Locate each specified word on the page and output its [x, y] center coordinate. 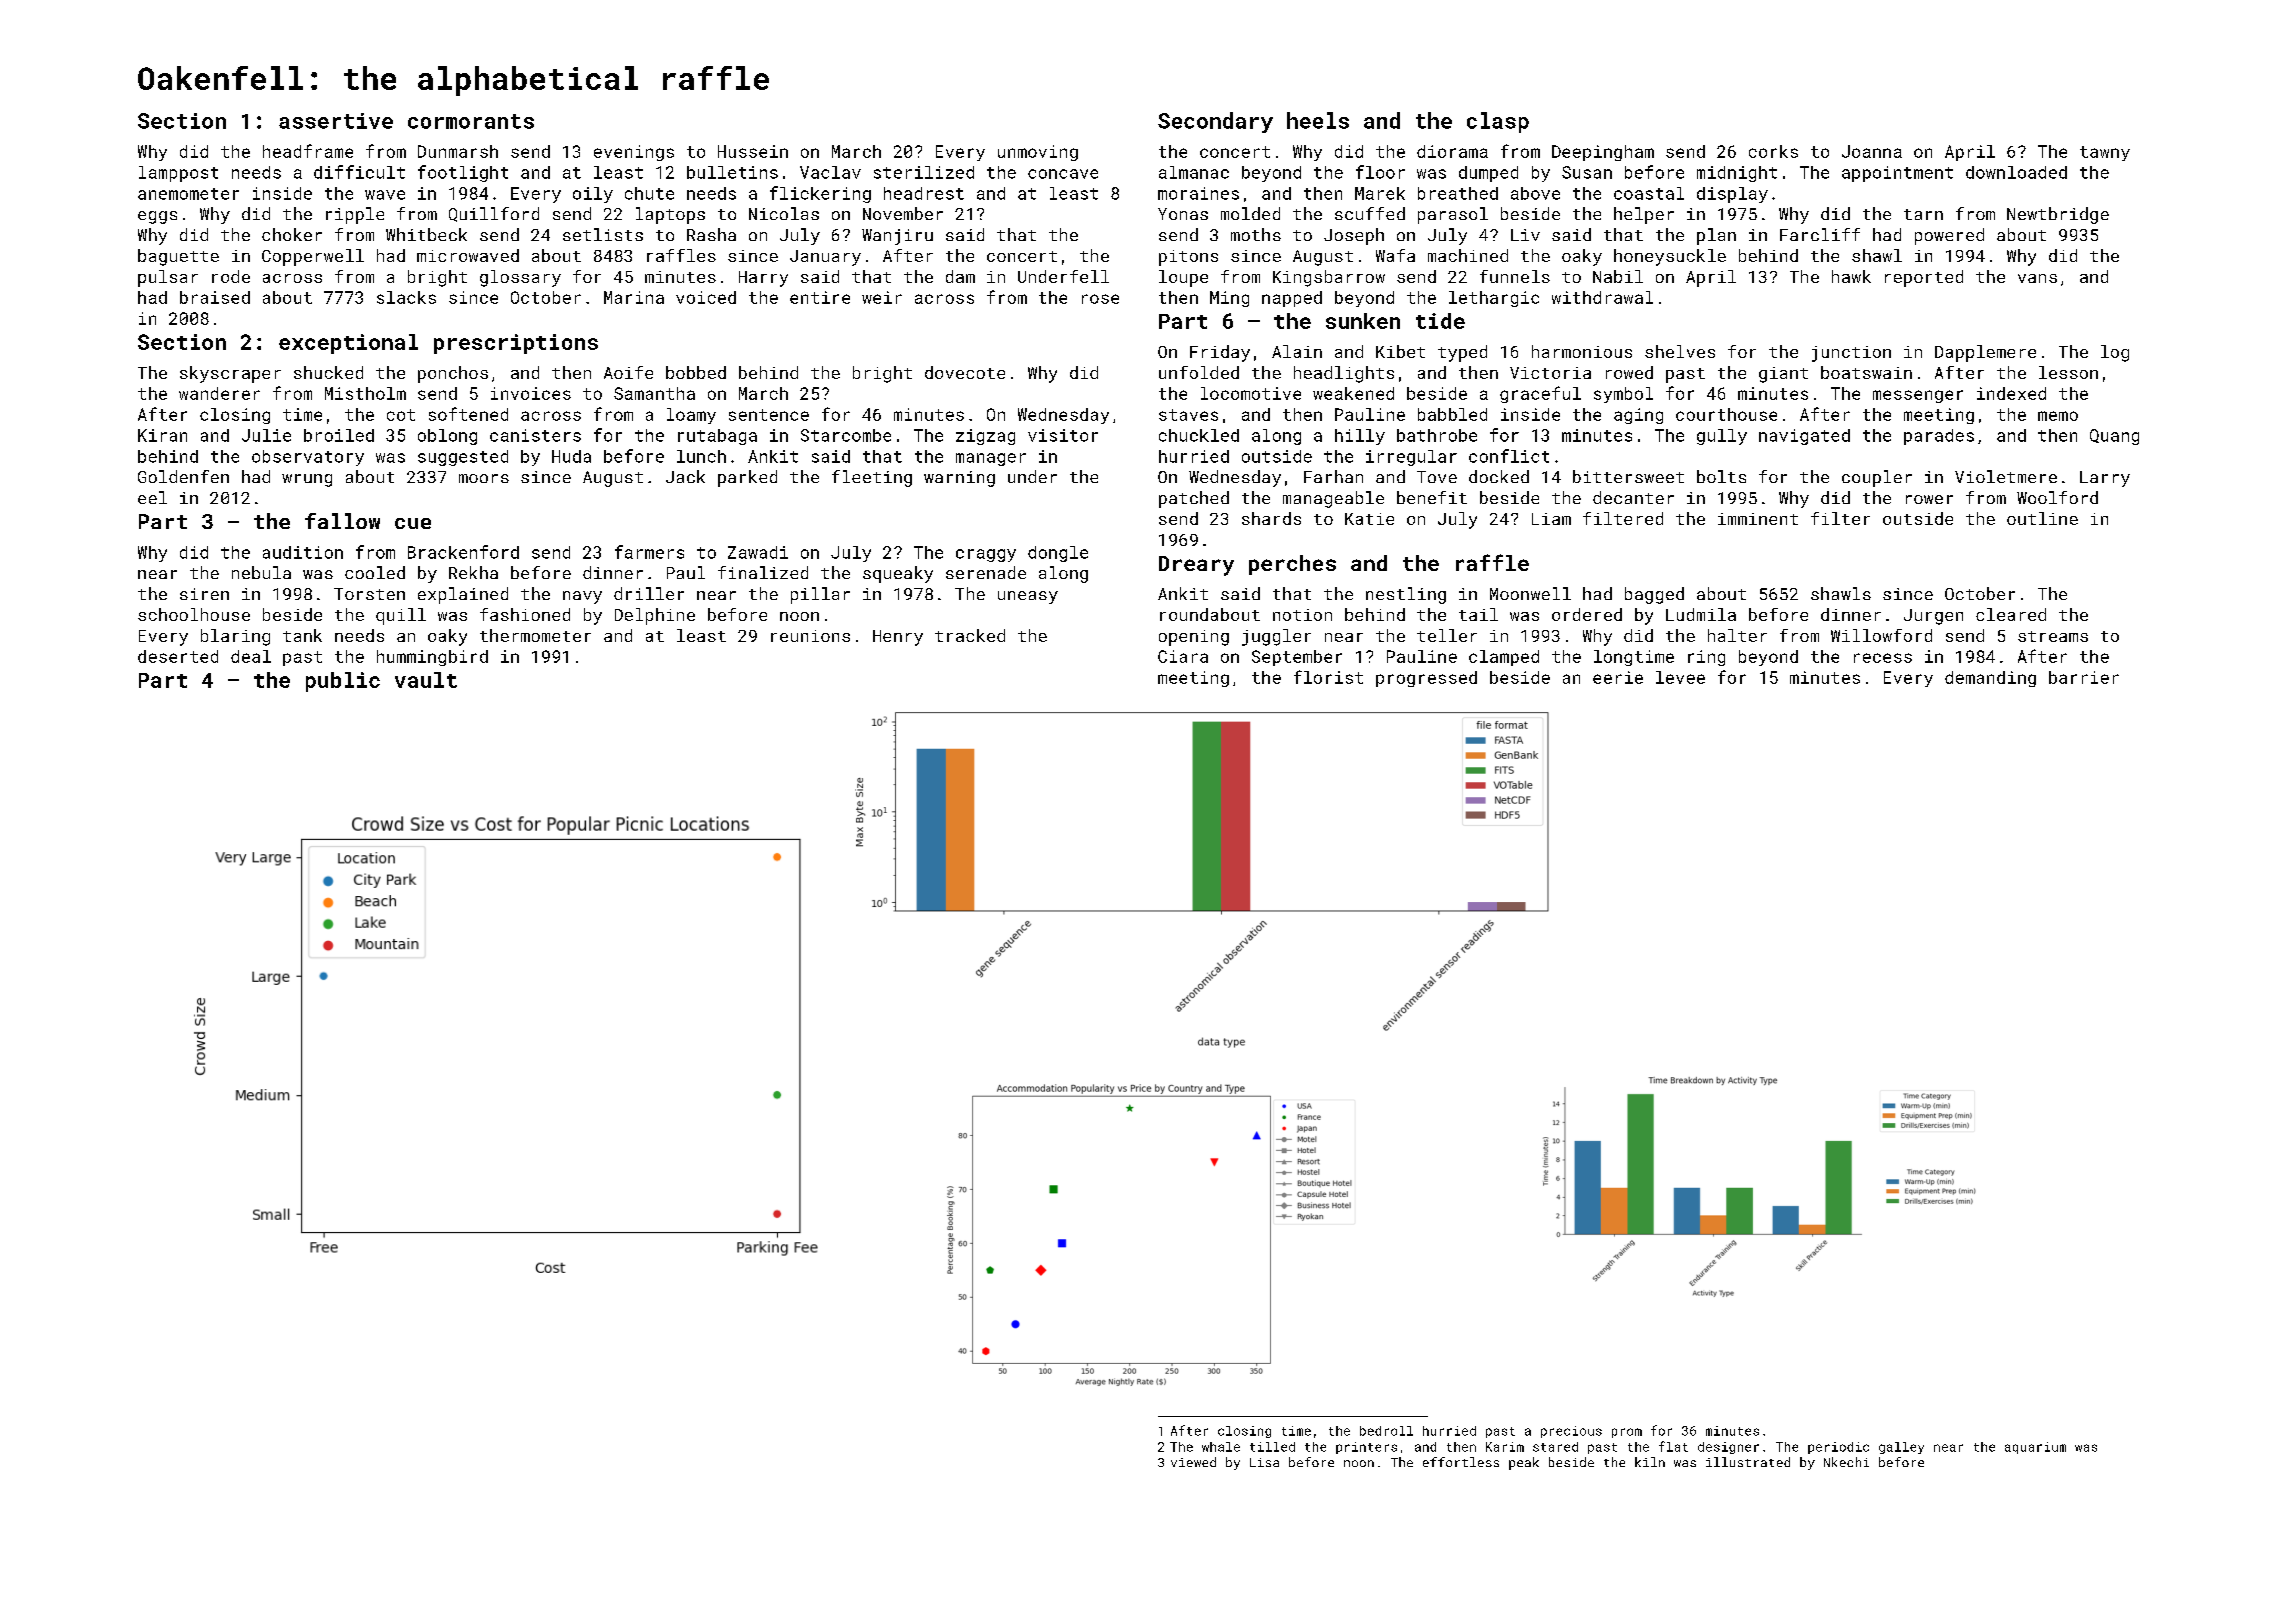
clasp [1498, 122]
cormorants [471, 121]
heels [1318, 120]
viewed [1193, 1462]
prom [1627, 1433]
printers [1366, 1448]
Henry [898, 638]
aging [1638, 416]
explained [463, 595]
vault [426, 680]
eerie [1618, 677]
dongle [1058, 554]
